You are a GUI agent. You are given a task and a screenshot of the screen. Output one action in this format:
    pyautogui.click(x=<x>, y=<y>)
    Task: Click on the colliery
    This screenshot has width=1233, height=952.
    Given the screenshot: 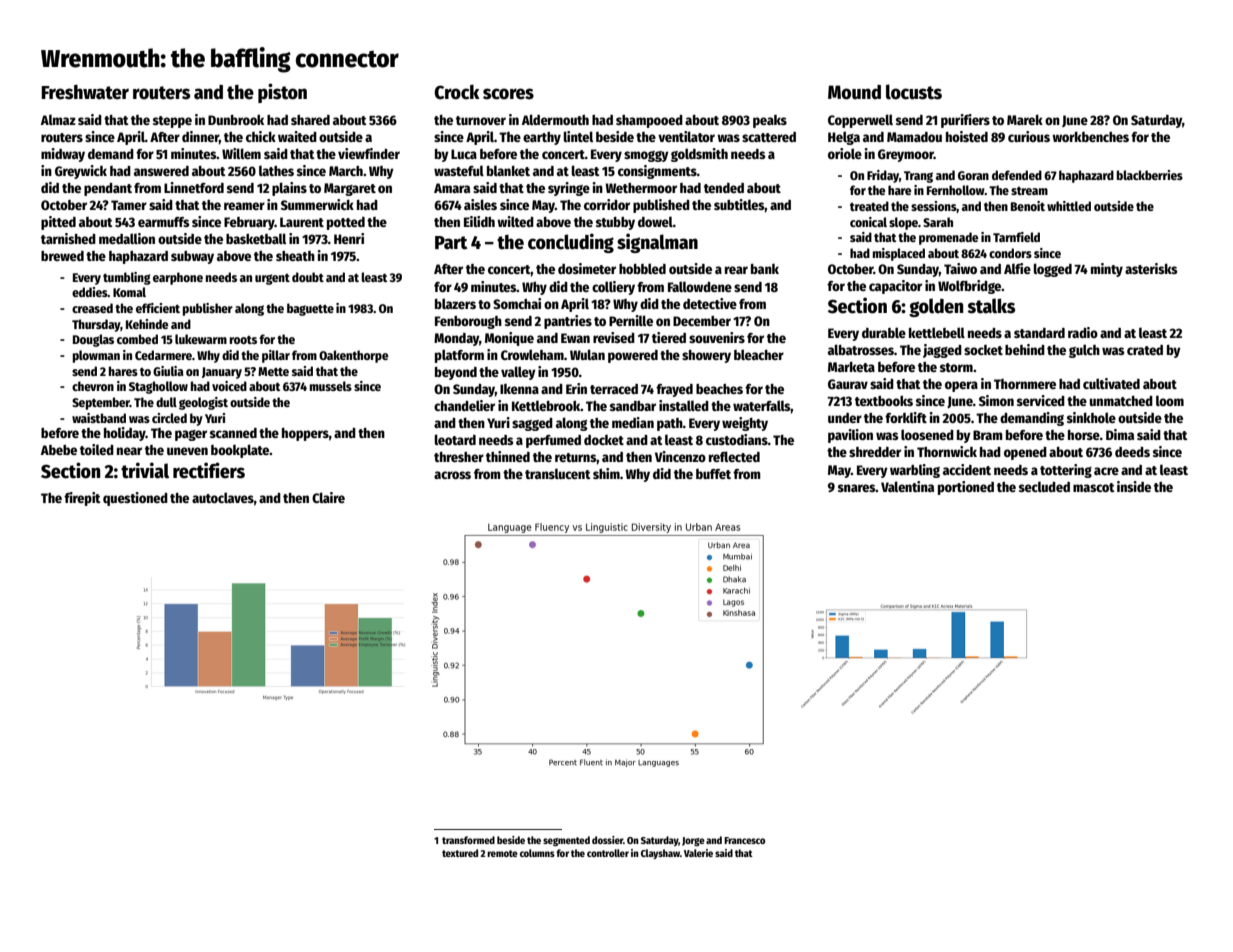 What is the action you would take?
    pyautogui.click(x=613, y=288)
